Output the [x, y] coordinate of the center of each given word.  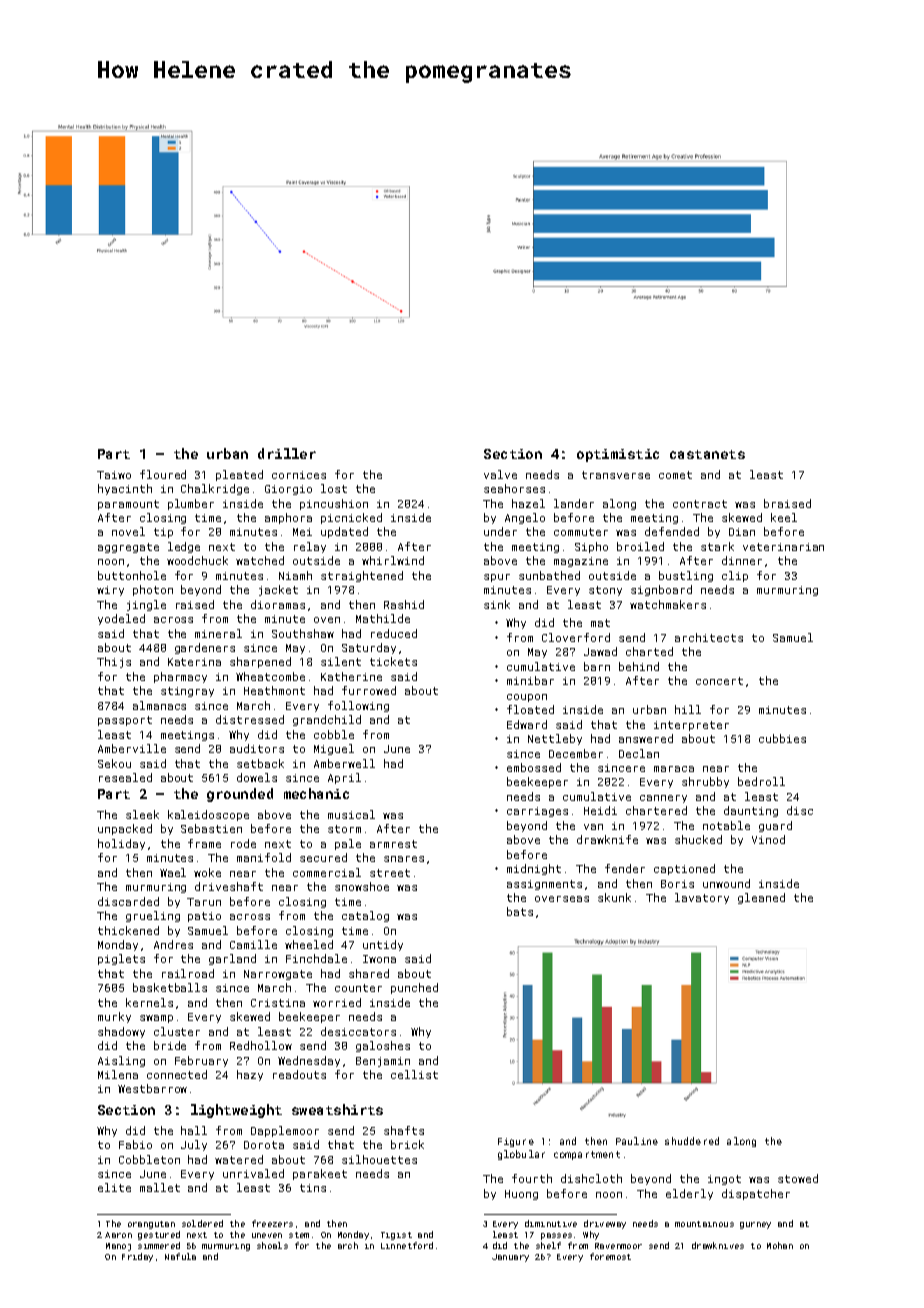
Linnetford [407, 1245]
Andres [173, 944]
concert [719, 681]
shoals [272, 1245]
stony [605, 591]
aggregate [128, 548]
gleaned [761, 898]
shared [369, 973]
